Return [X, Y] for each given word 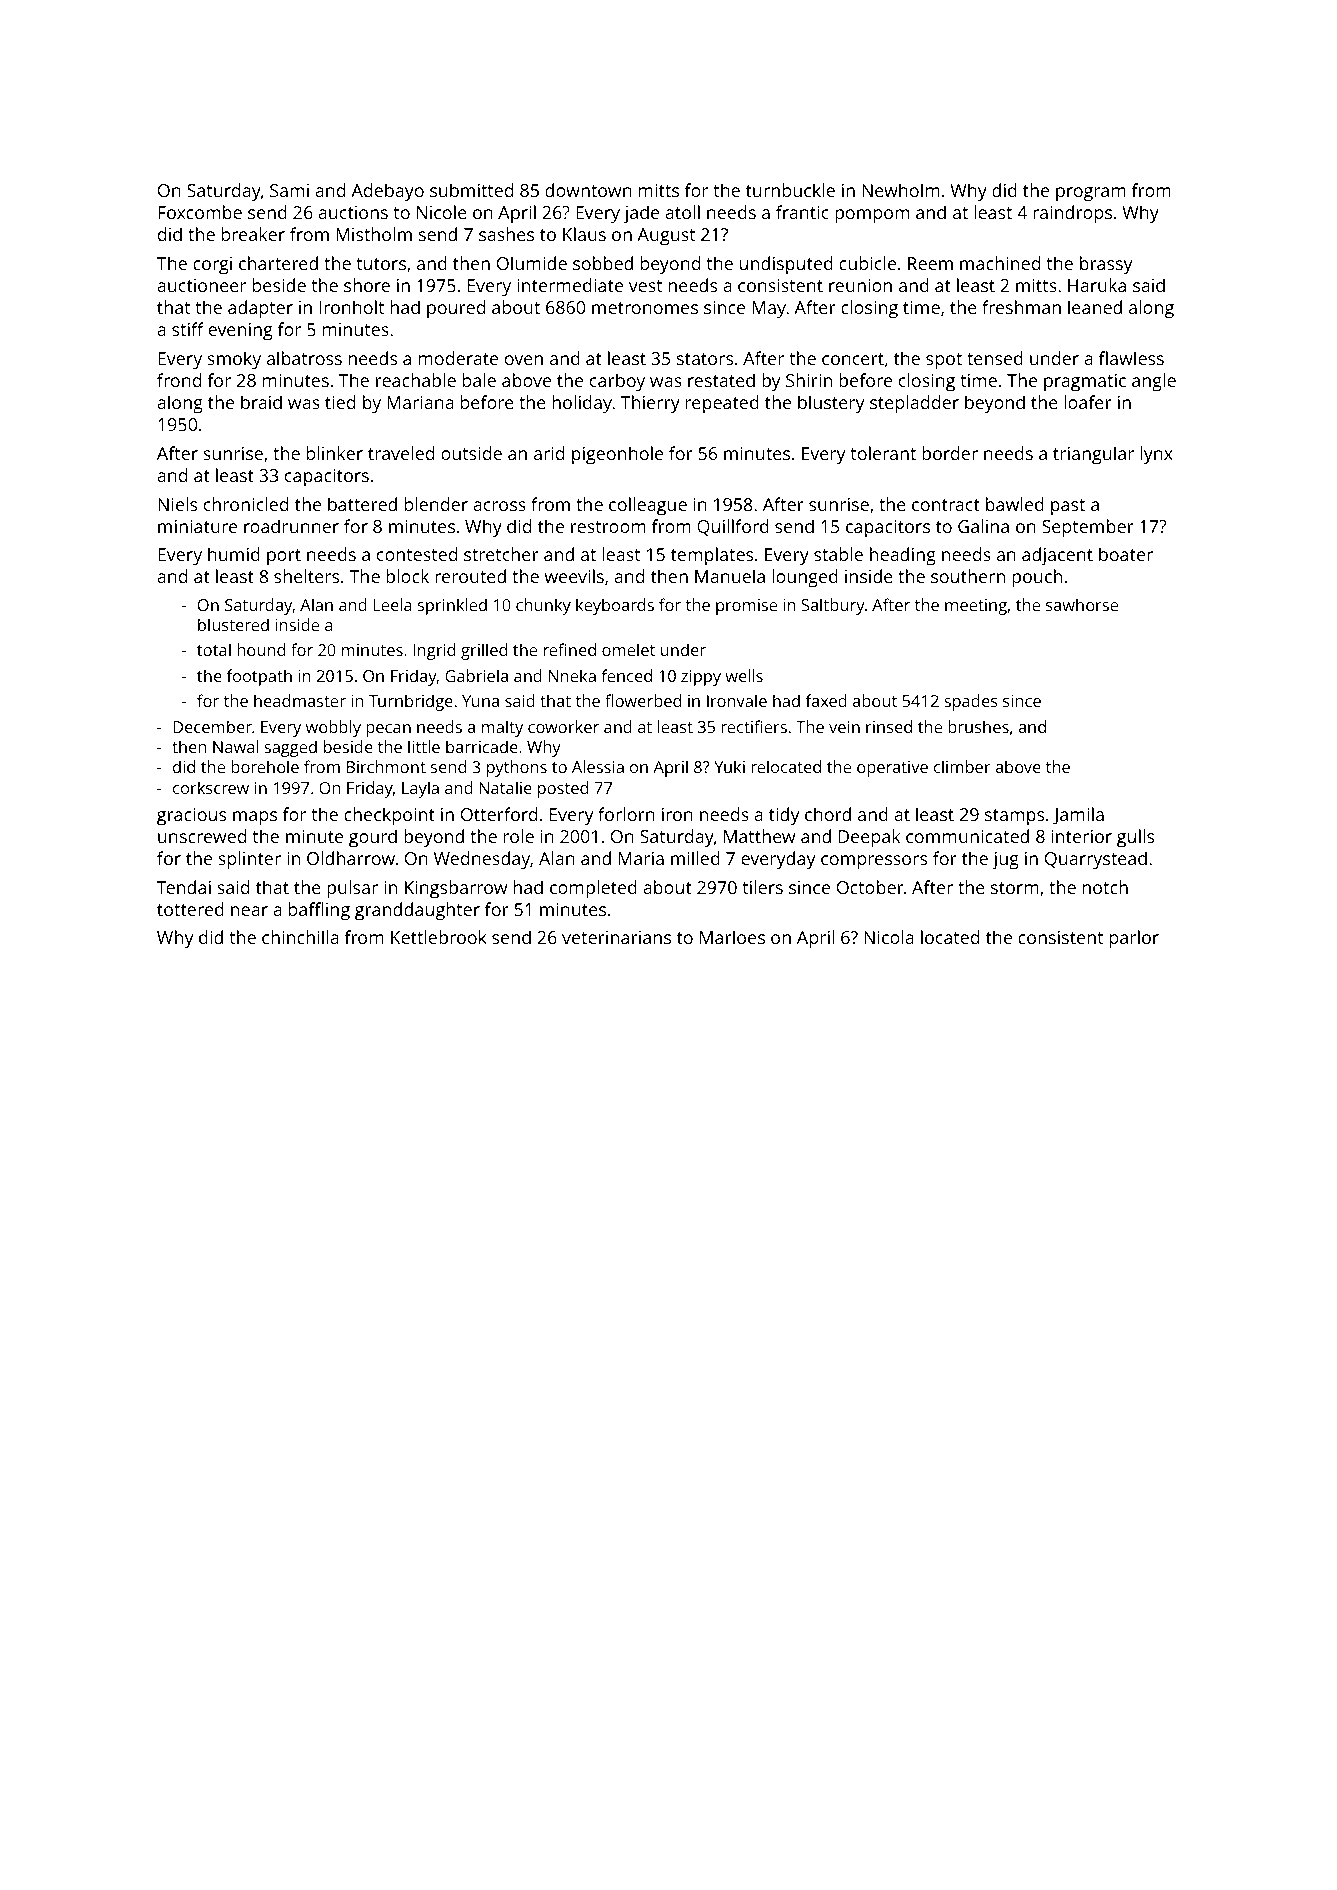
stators [705, 359]
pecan [388, 730]
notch [1105, 887]
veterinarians [616, 937]
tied [340, 402]
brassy [1106, 265]
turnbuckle [790, 190]
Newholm [901, 190]
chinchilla [300, 937]
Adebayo [387, 192]
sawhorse [1082, 604]
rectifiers [754, 726]
